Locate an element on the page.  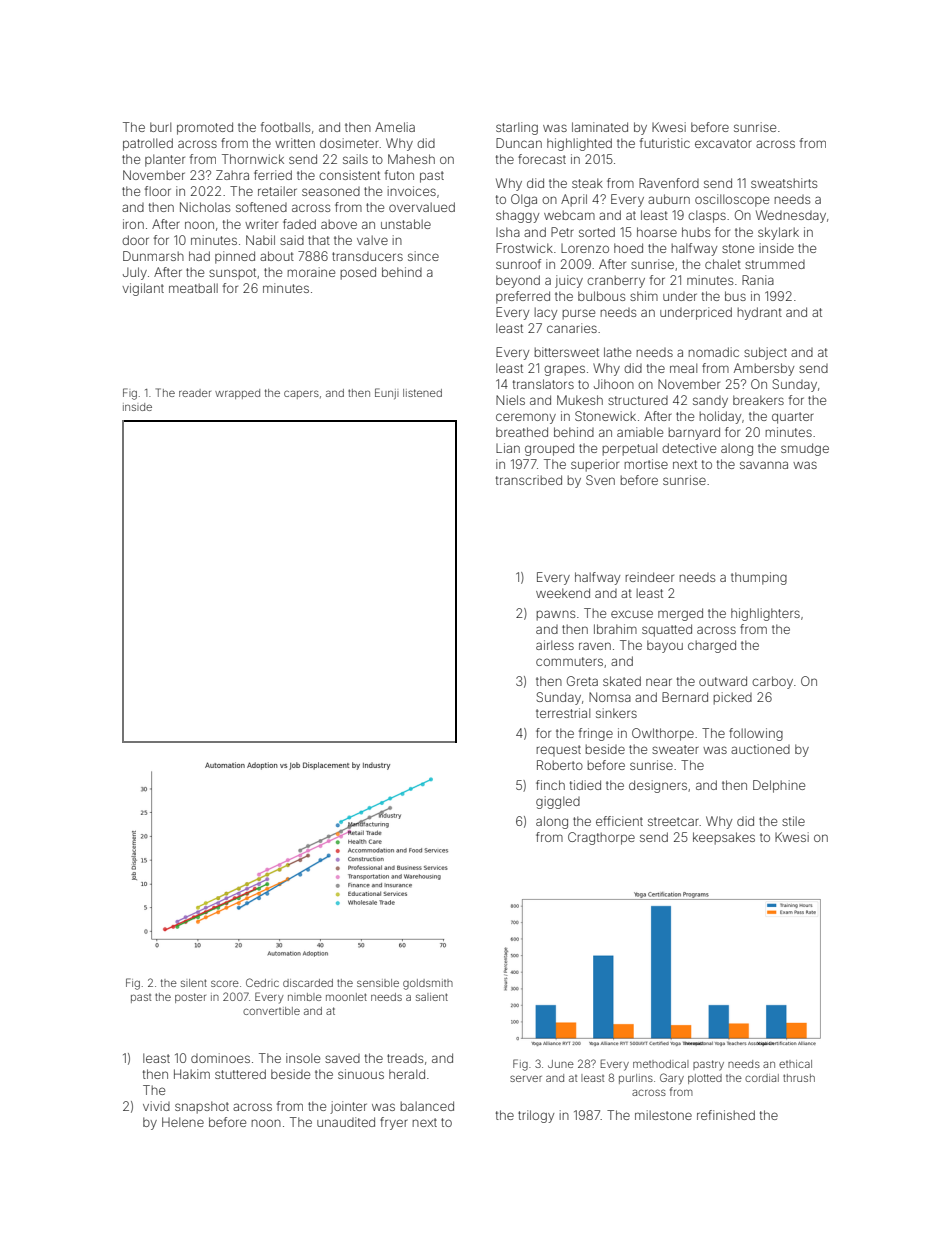
terrestrial is located at coordinates (563, 713).
